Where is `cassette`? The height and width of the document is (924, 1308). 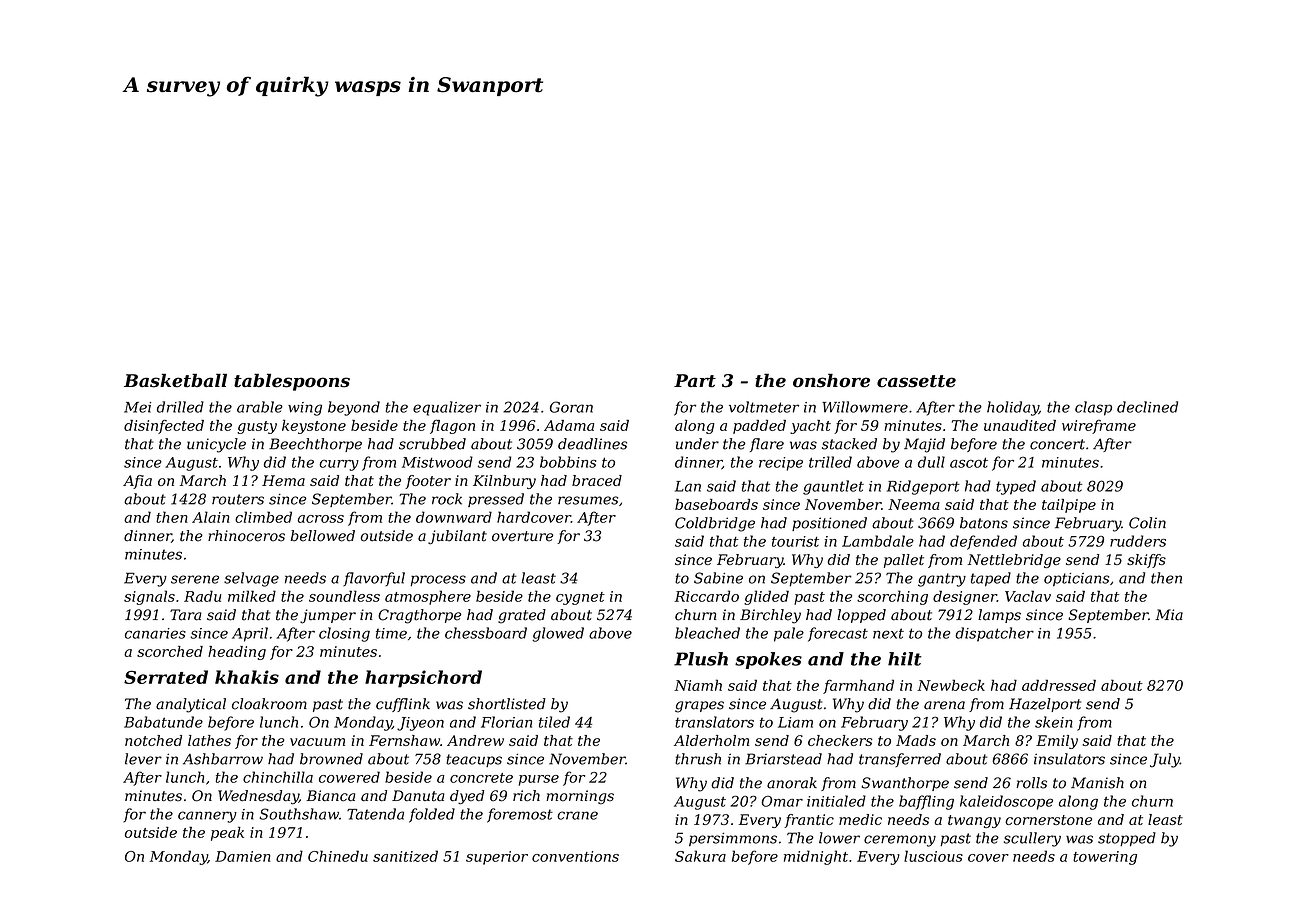 cassette is located at coordinates (916, 381).
